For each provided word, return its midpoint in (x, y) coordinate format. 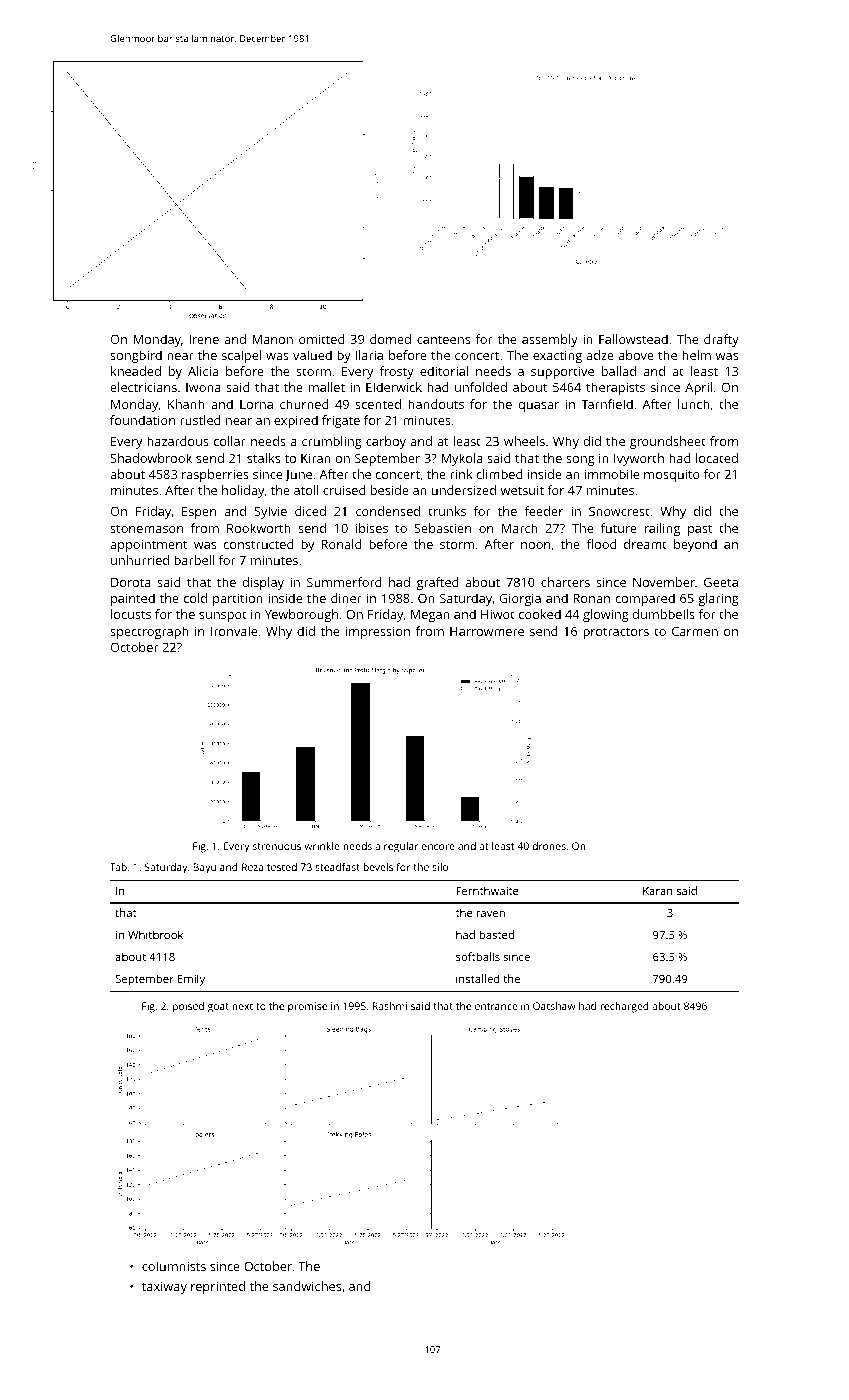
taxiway (164, 1288)
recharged (624, 1007)
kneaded (136, 371)
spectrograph (149, 632)
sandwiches (307, 1286)
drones (549, 846)
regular (401, 847)
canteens (443, 339)
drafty (721, 340)
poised (188, 1007)
